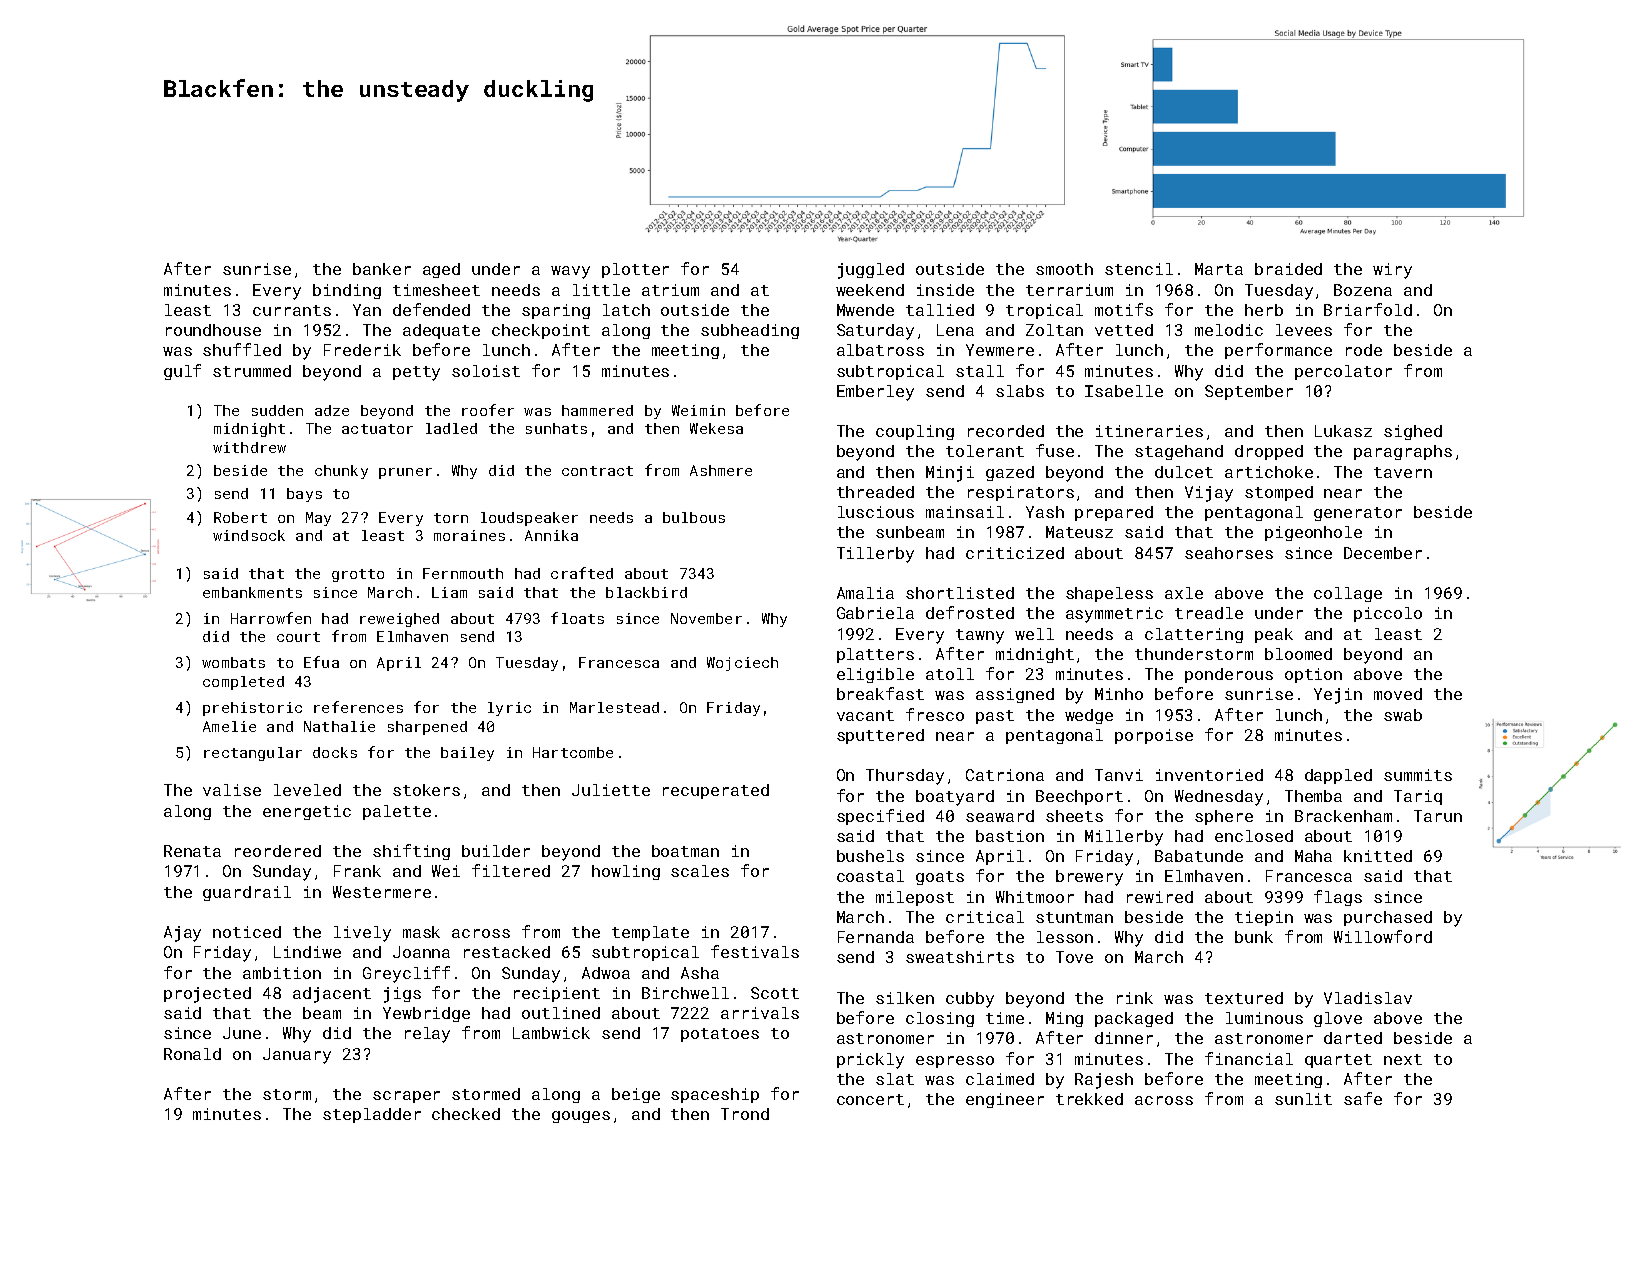 The width and height of the image is (1643, 1269). I want to click on closing, so click(940, 1019).
